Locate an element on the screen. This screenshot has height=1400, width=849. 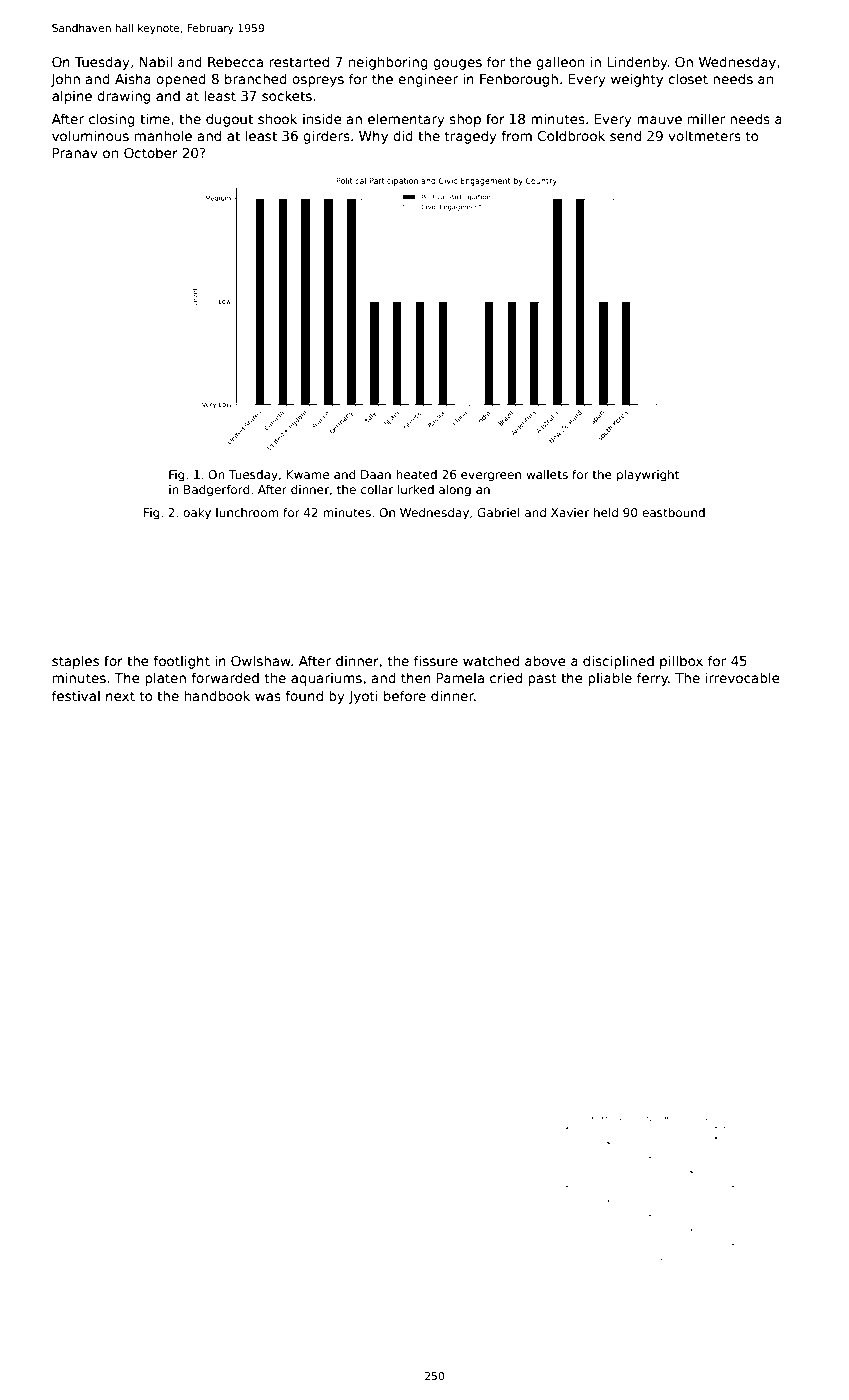
found is located at coordinates (304, 695).
